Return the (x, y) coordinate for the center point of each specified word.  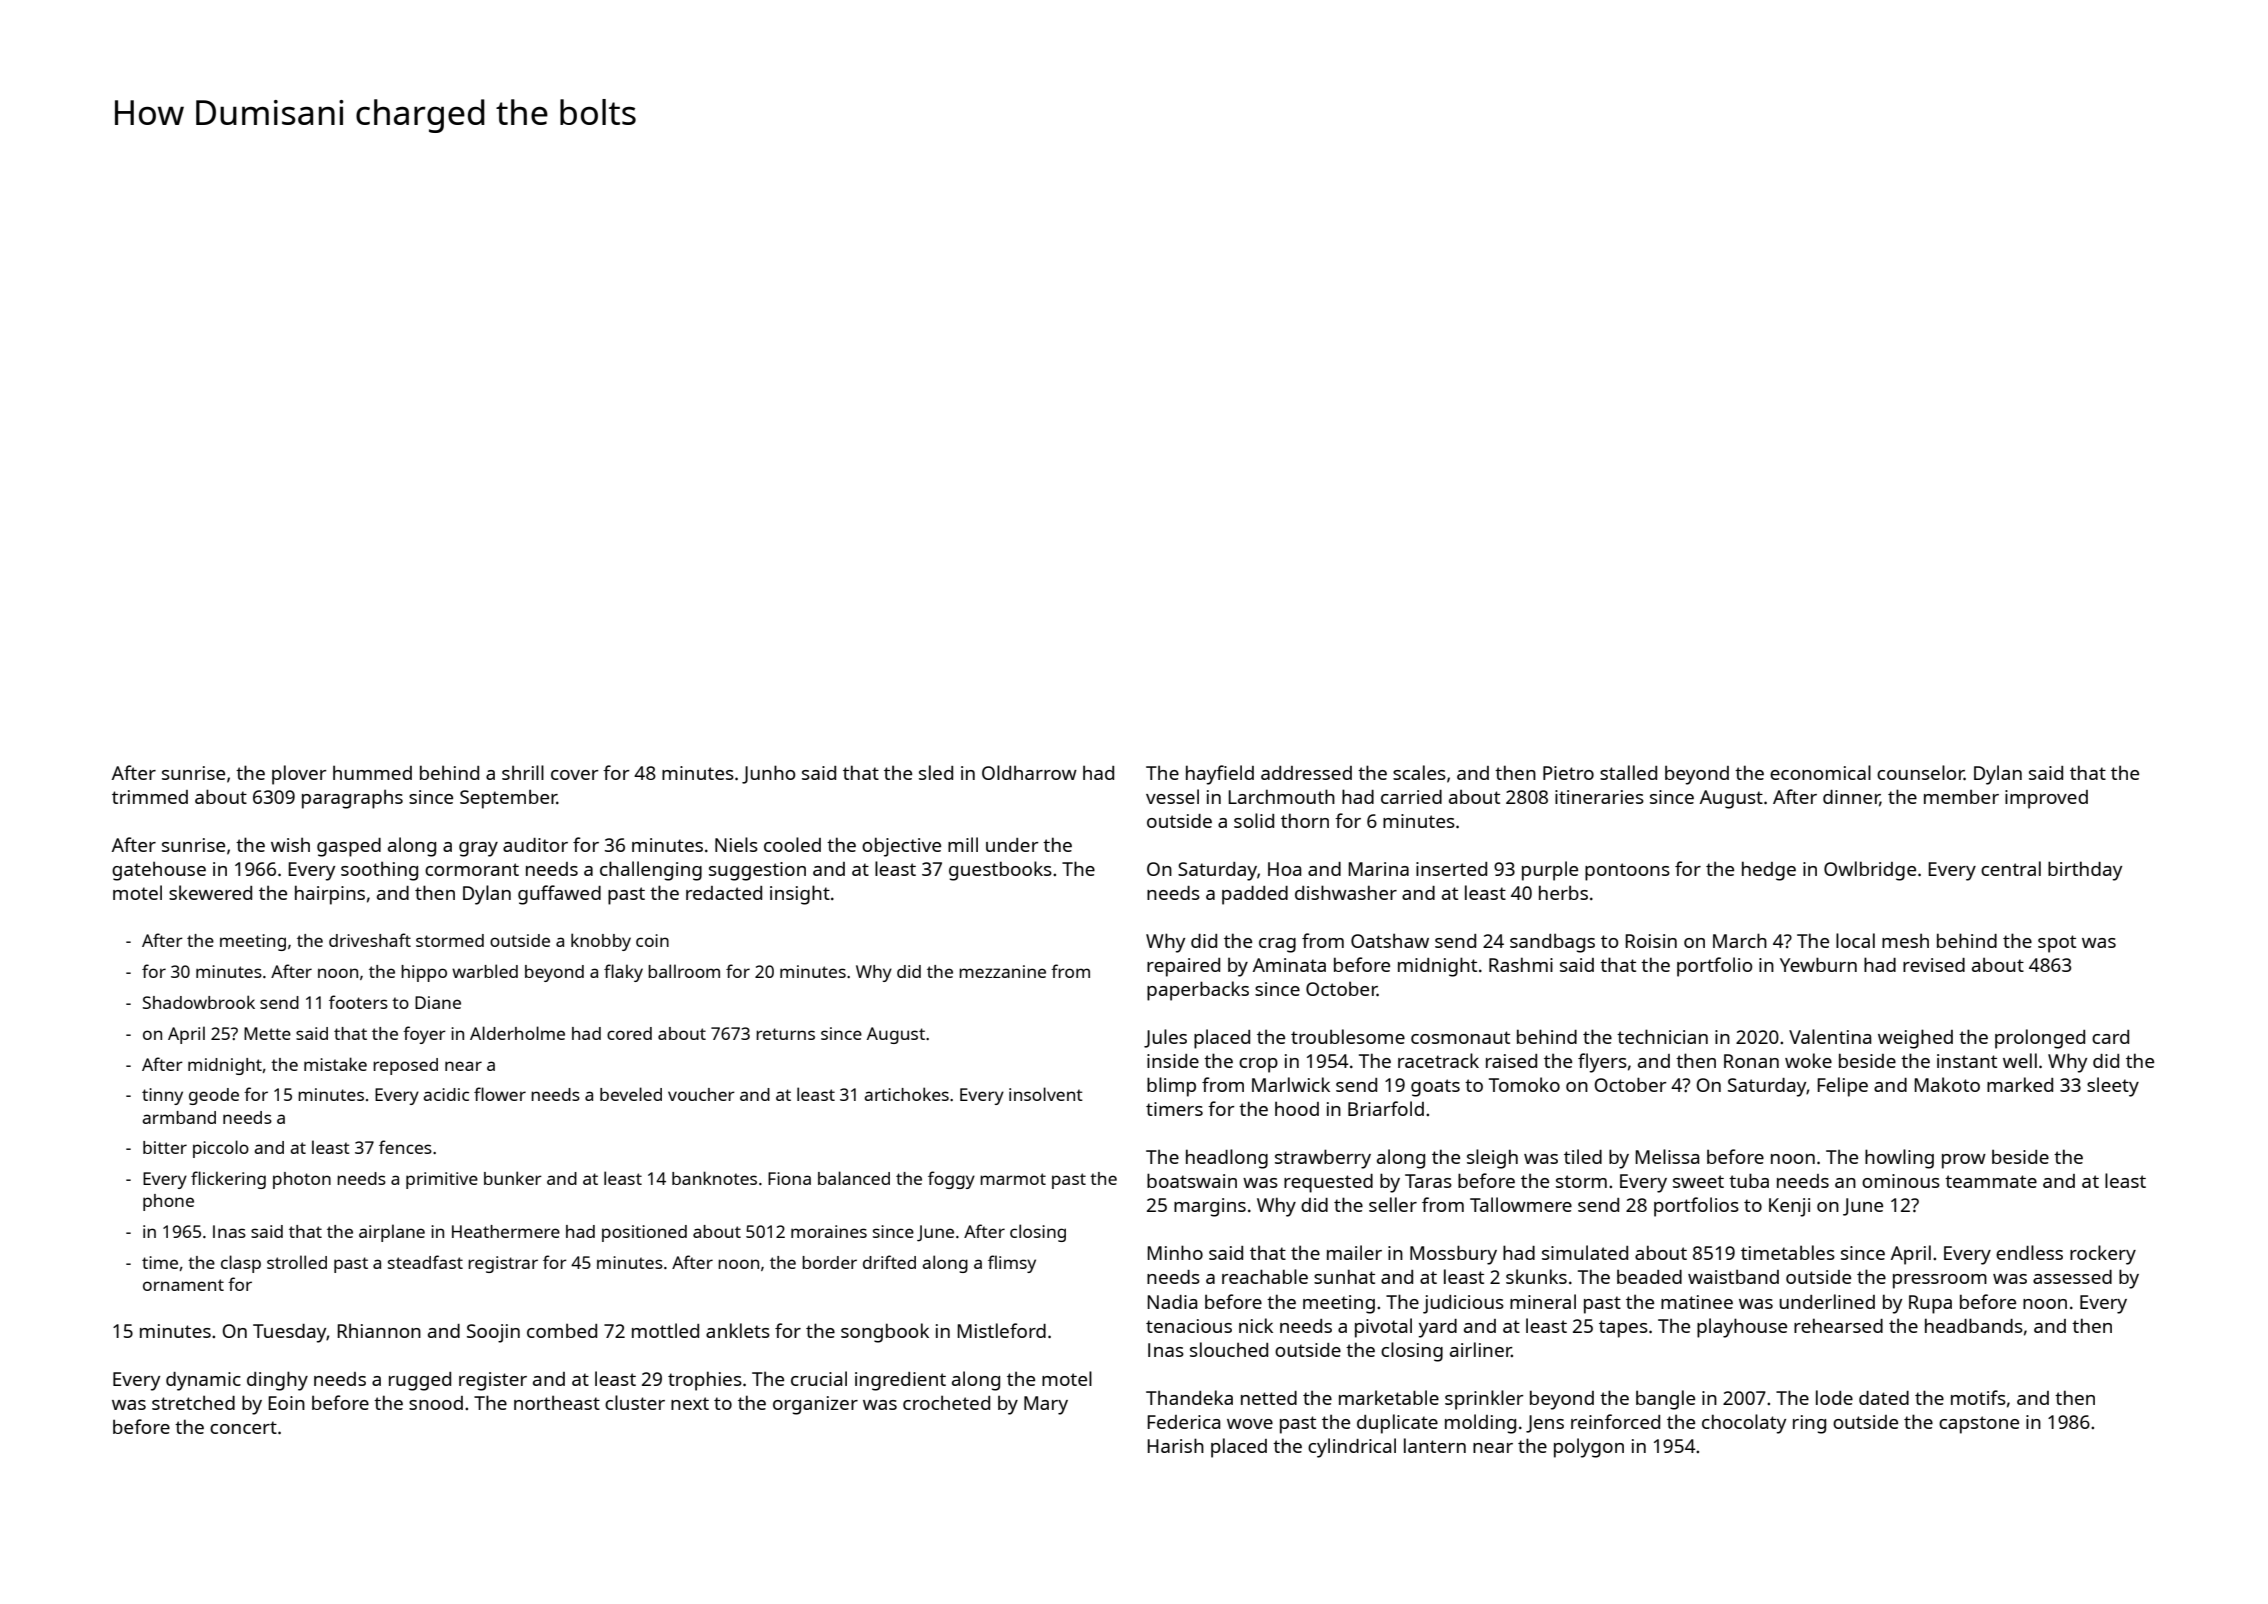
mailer (1354, 1252)
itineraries (1599, 797)
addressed (1306, 773)
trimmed (150, 797)
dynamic (203, 1381)
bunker (513, 1178)
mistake (335, 1064)
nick (1256, 1325)
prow (1964, 1161)
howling (1899, 1159)
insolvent (1046, 1094)
